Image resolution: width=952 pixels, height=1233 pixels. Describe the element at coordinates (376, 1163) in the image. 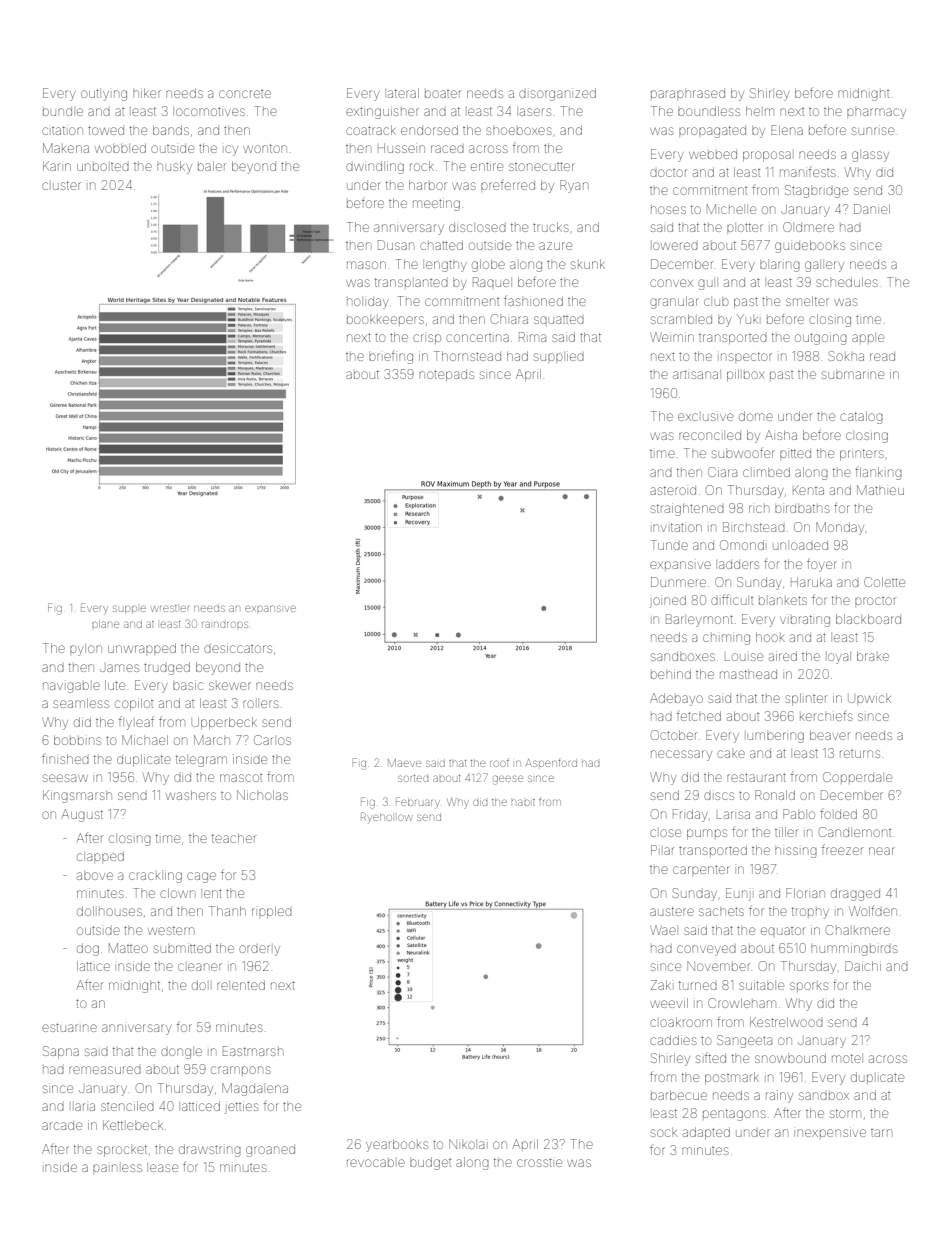

I see `revocable` at that location.
